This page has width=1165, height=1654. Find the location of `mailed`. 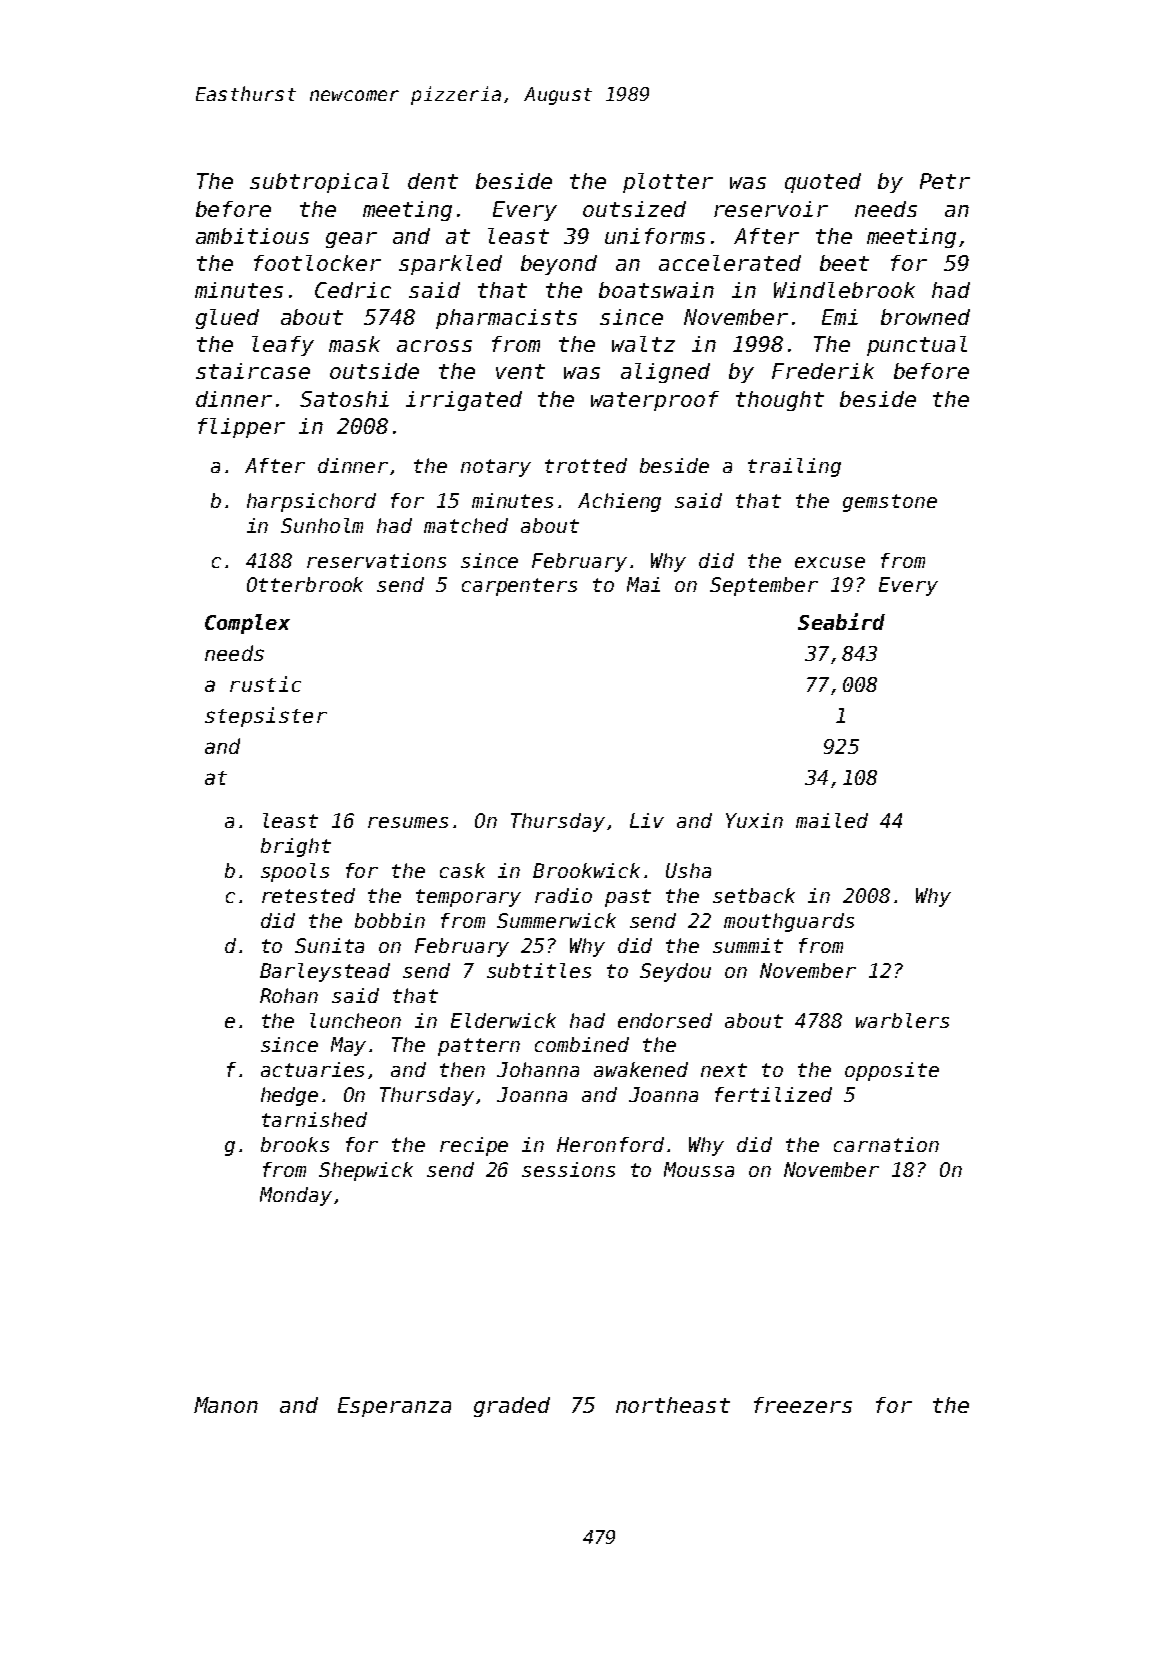

mailed is located at coordinates (832, 820).
